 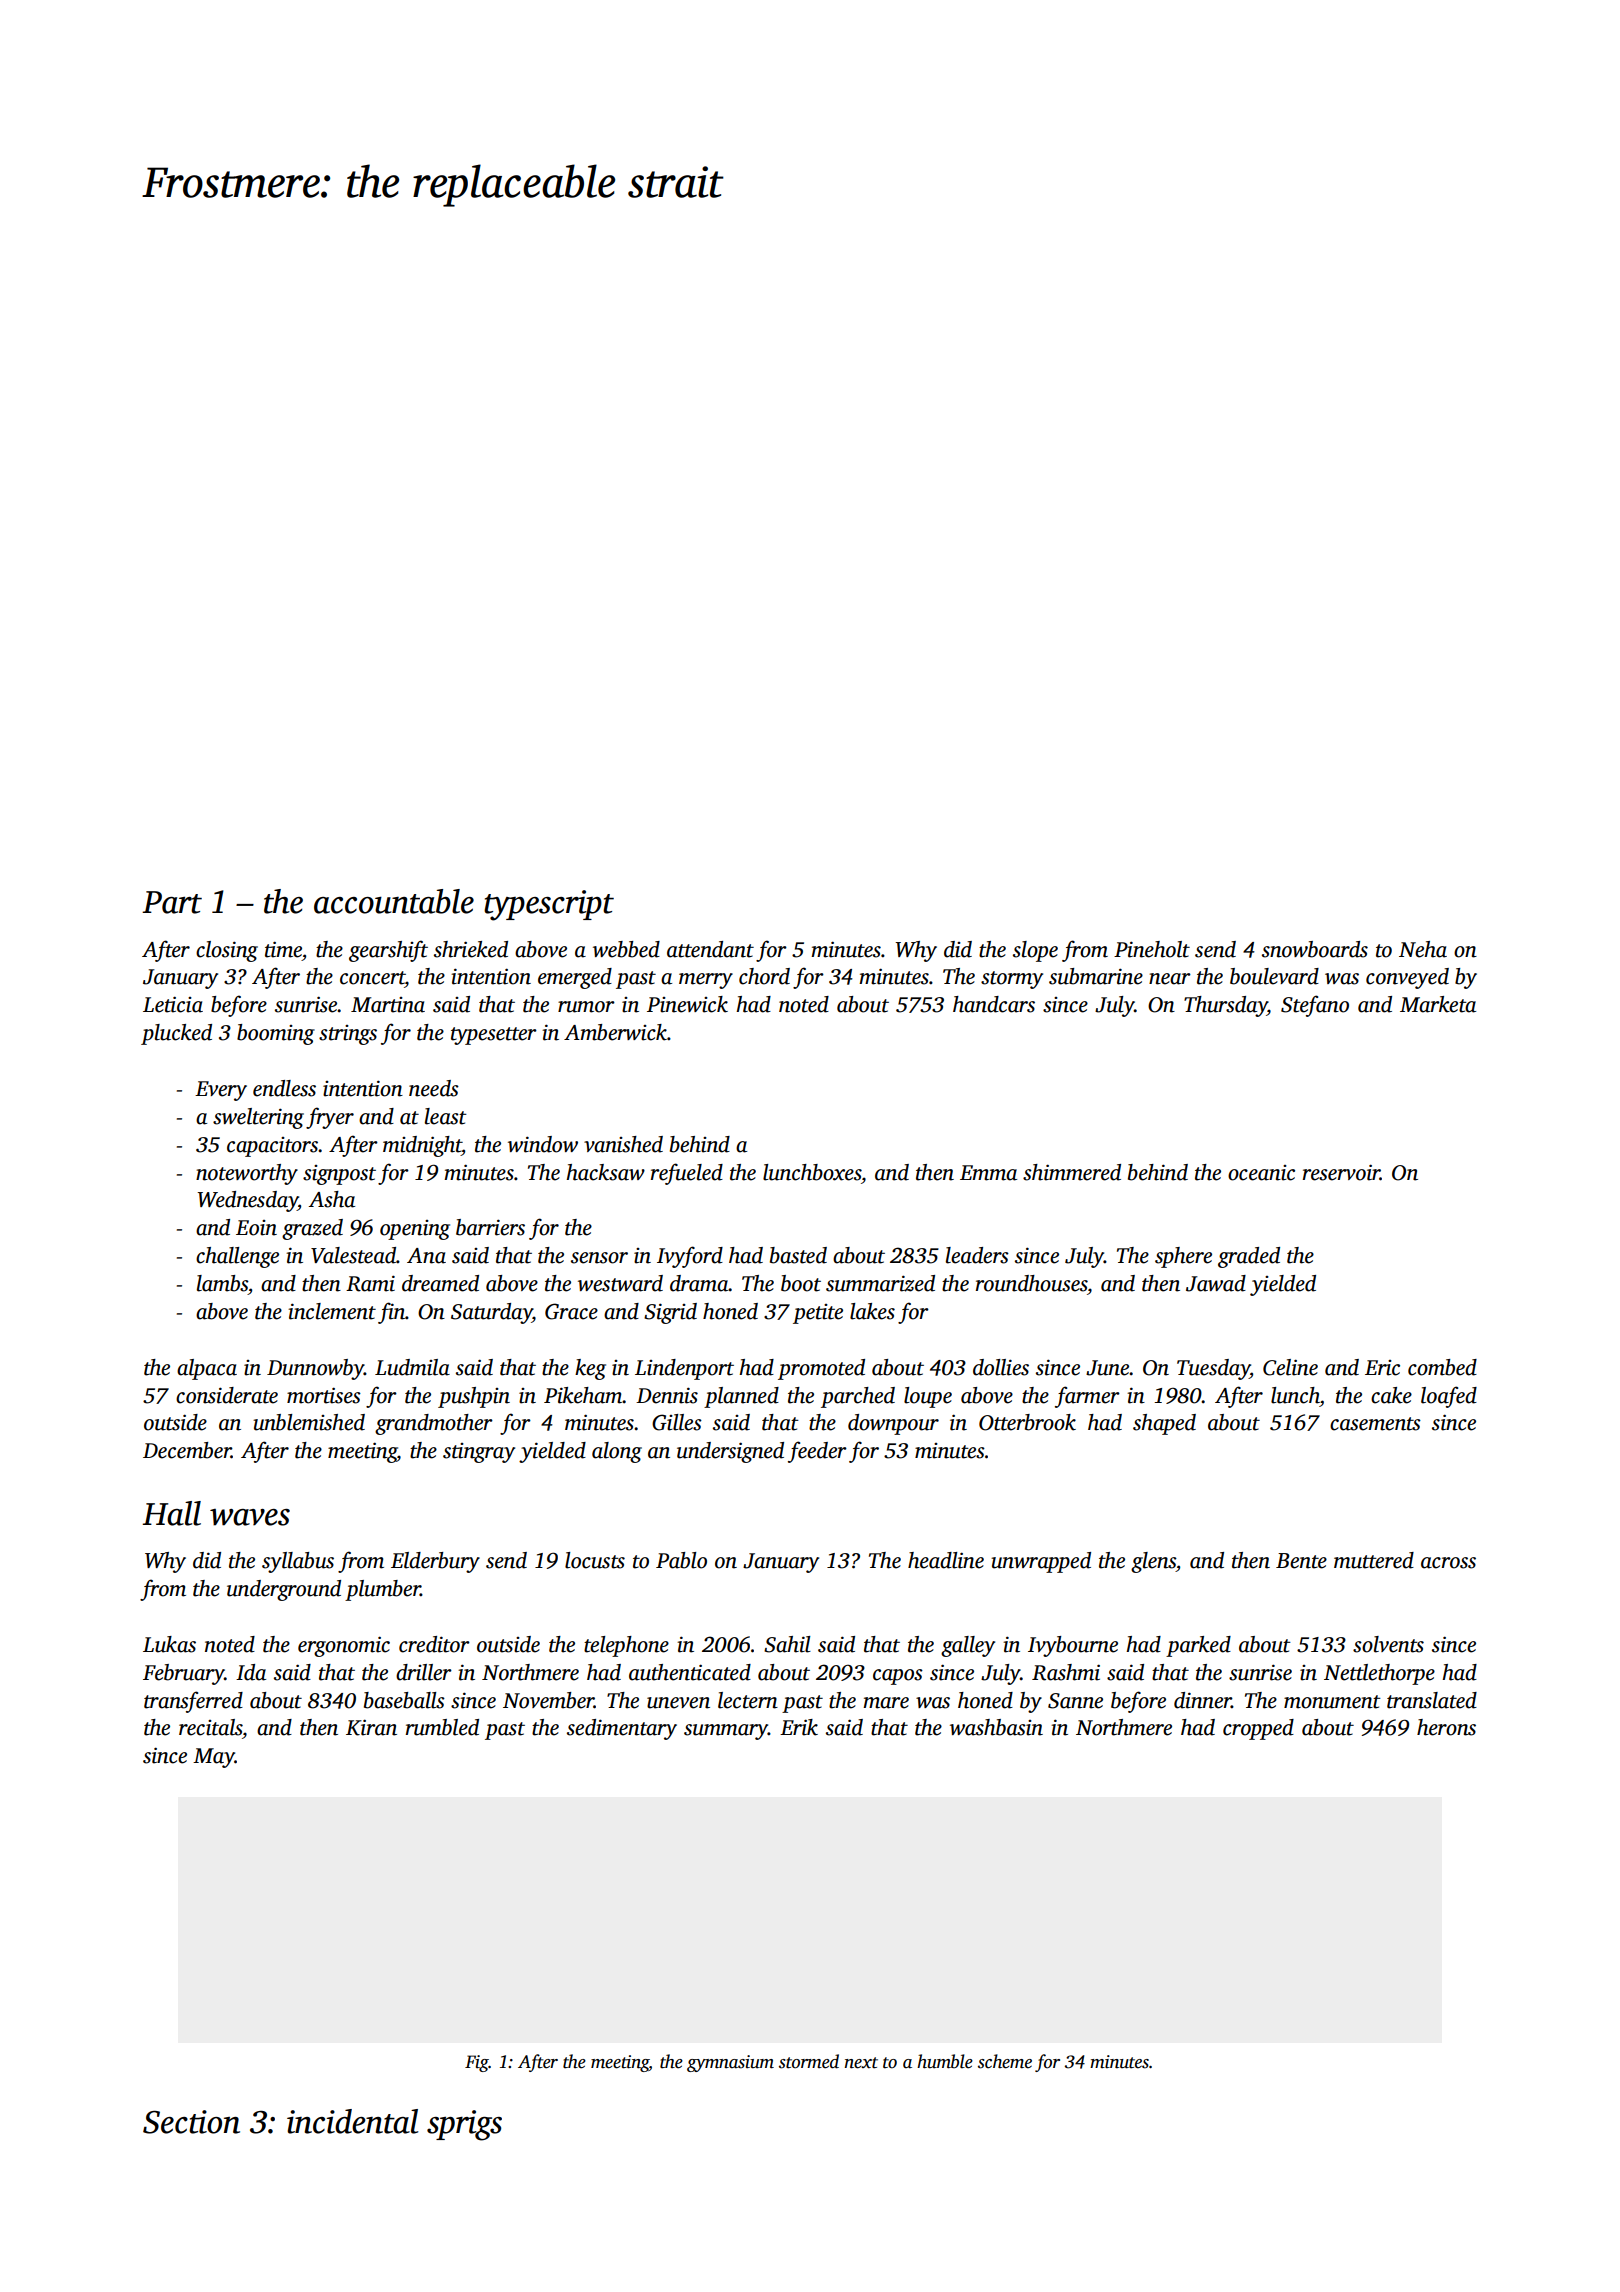 I want to click on attendant, so click(x=710, y=949).
